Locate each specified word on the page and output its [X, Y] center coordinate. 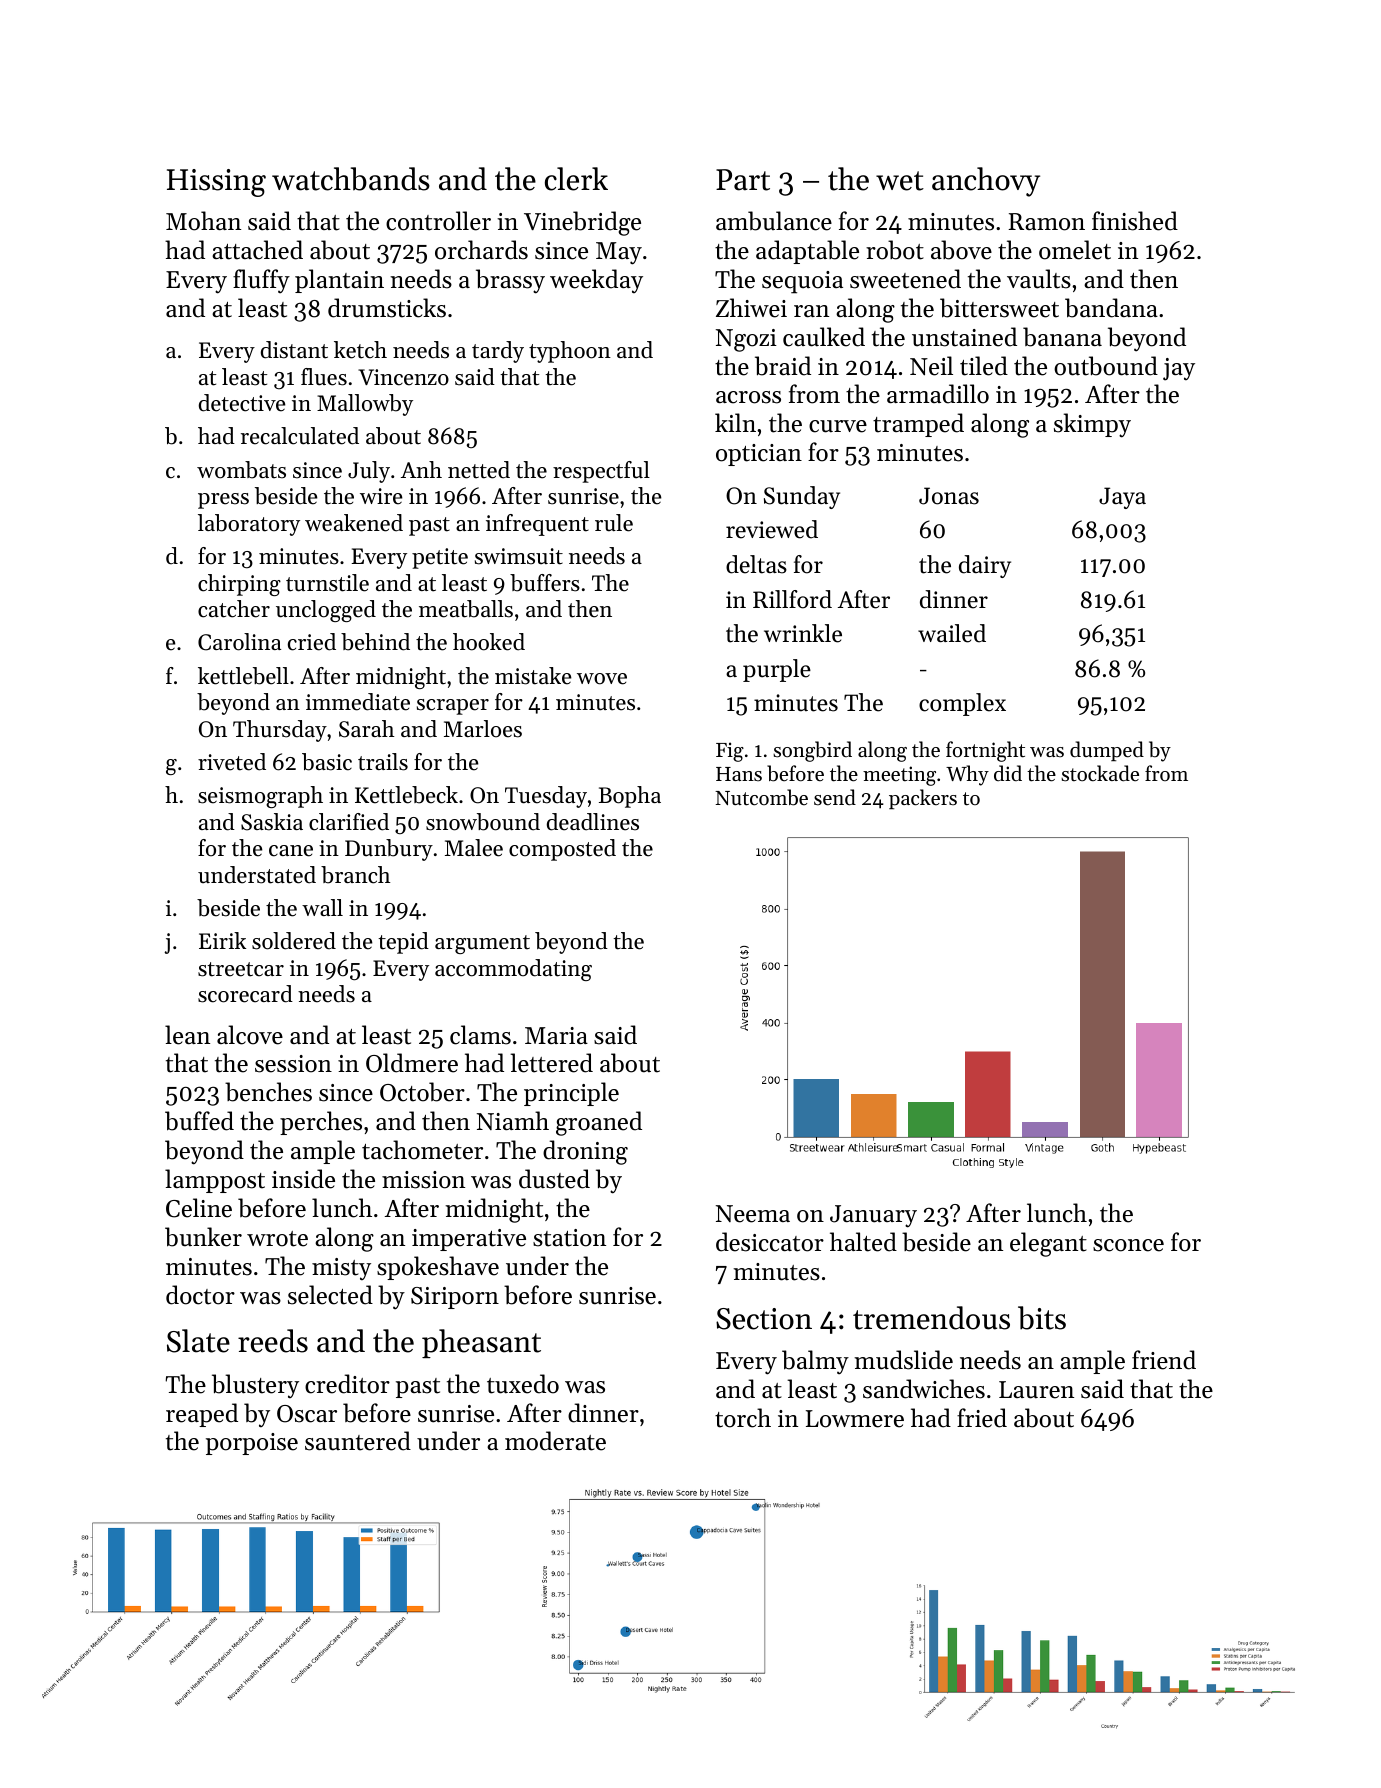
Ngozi [746, 340]
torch [743, 1418]
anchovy [986, 182]
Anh [421, 469]
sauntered [358, 1441]
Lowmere [855, 1419]
